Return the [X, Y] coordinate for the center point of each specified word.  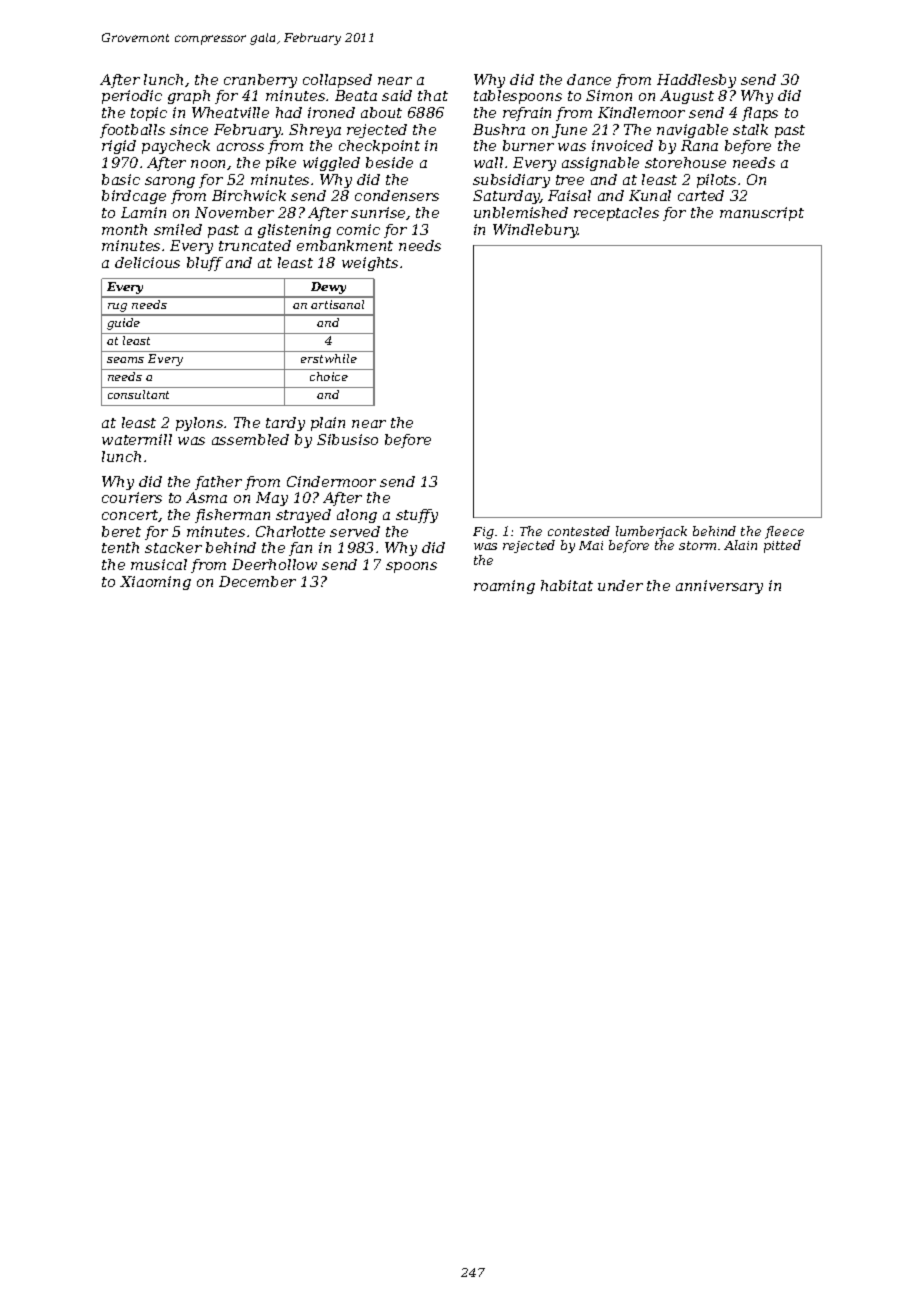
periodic [132, 97]
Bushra [499, 129]
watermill [137, 439]
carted [701, 195]
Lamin [143, 212]
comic [358, 229]
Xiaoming [155, 583]
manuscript [762, 214]
